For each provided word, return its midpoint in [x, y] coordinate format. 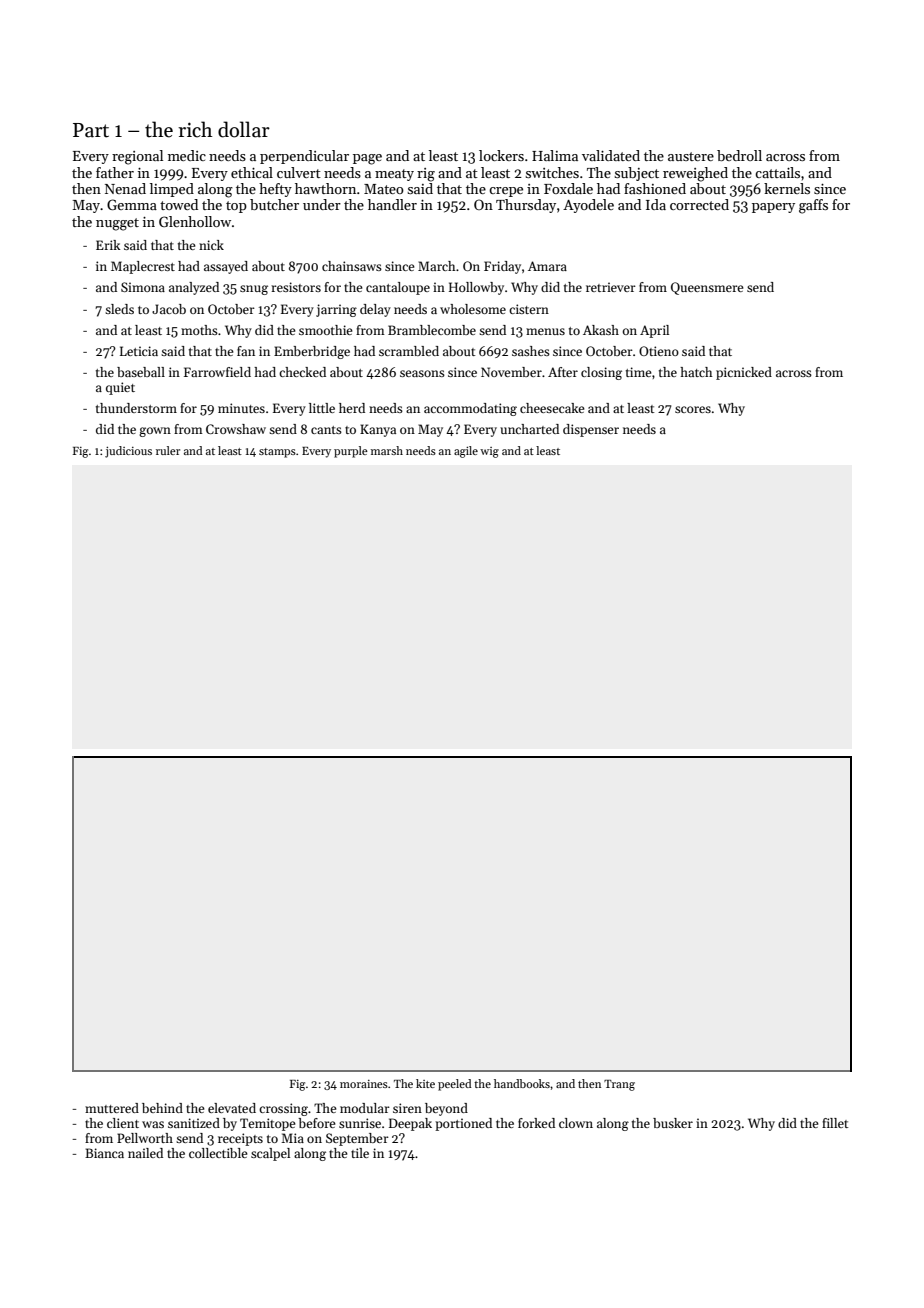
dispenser [591, 430]
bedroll [739, 155]
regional [137, 157]
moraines [364, 1084]
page [367, 159]
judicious [128, 452]
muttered [112, 1108]
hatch [696, 372]
